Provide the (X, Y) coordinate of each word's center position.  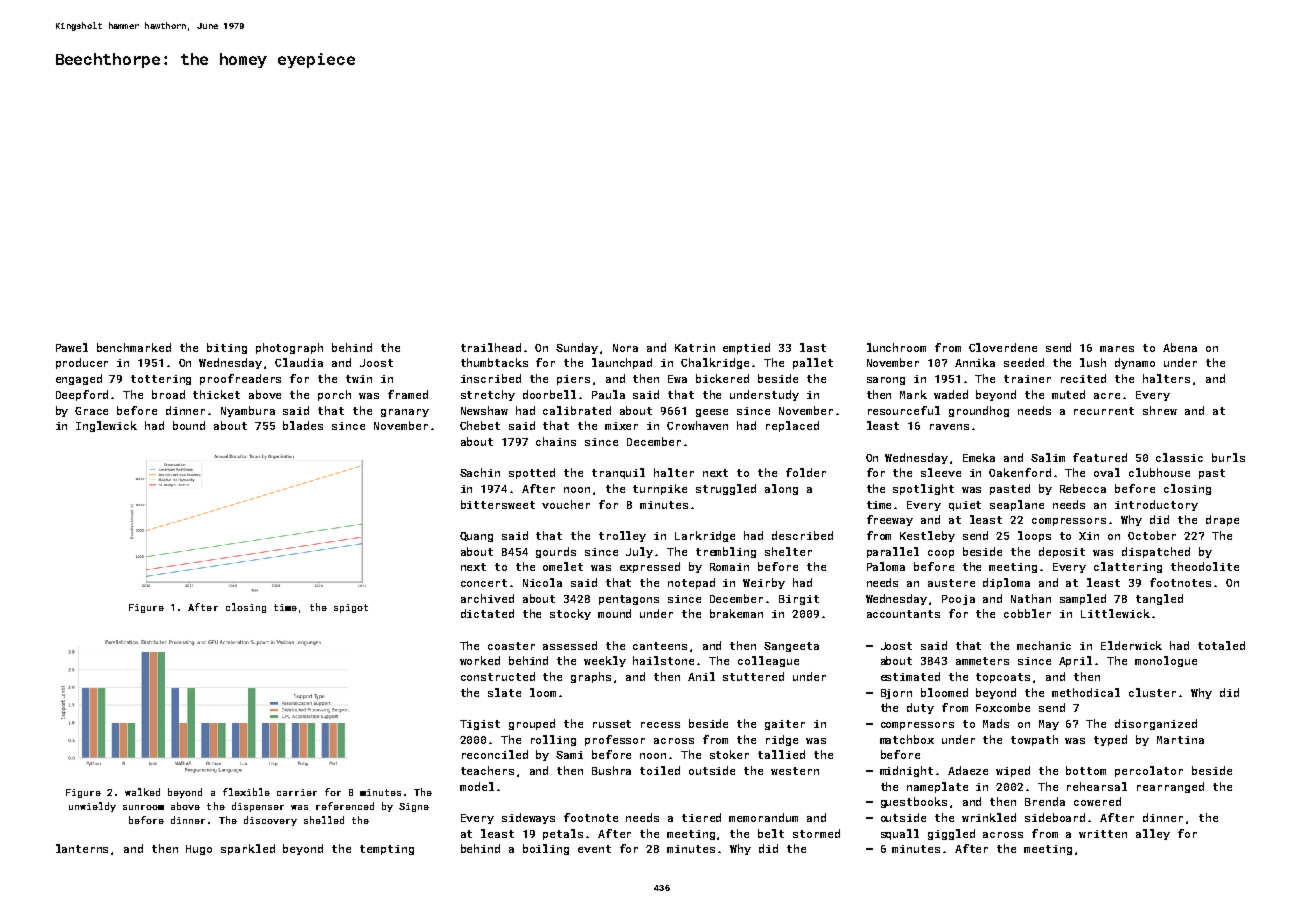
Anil (701, 676)
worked (480, 660)
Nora (625, 348)
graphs (591, 677)
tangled (1159, 599)
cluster (1152, 692)
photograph (289, 348)
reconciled (495, 754)
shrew (1160, 410)
